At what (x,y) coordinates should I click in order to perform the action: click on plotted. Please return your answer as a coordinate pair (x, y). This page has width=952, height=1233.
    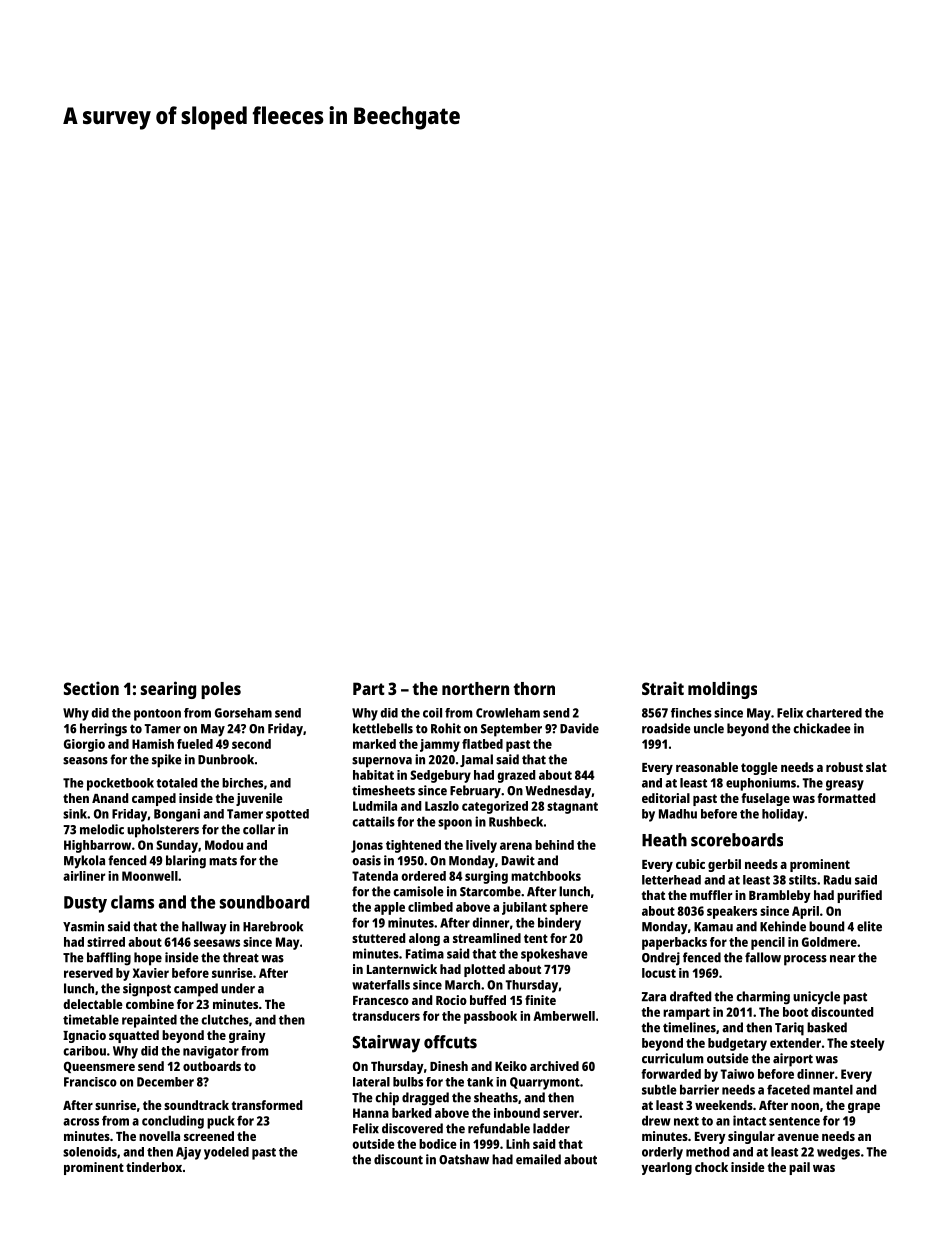
    Looking at the image, I should click on (484, 970).
